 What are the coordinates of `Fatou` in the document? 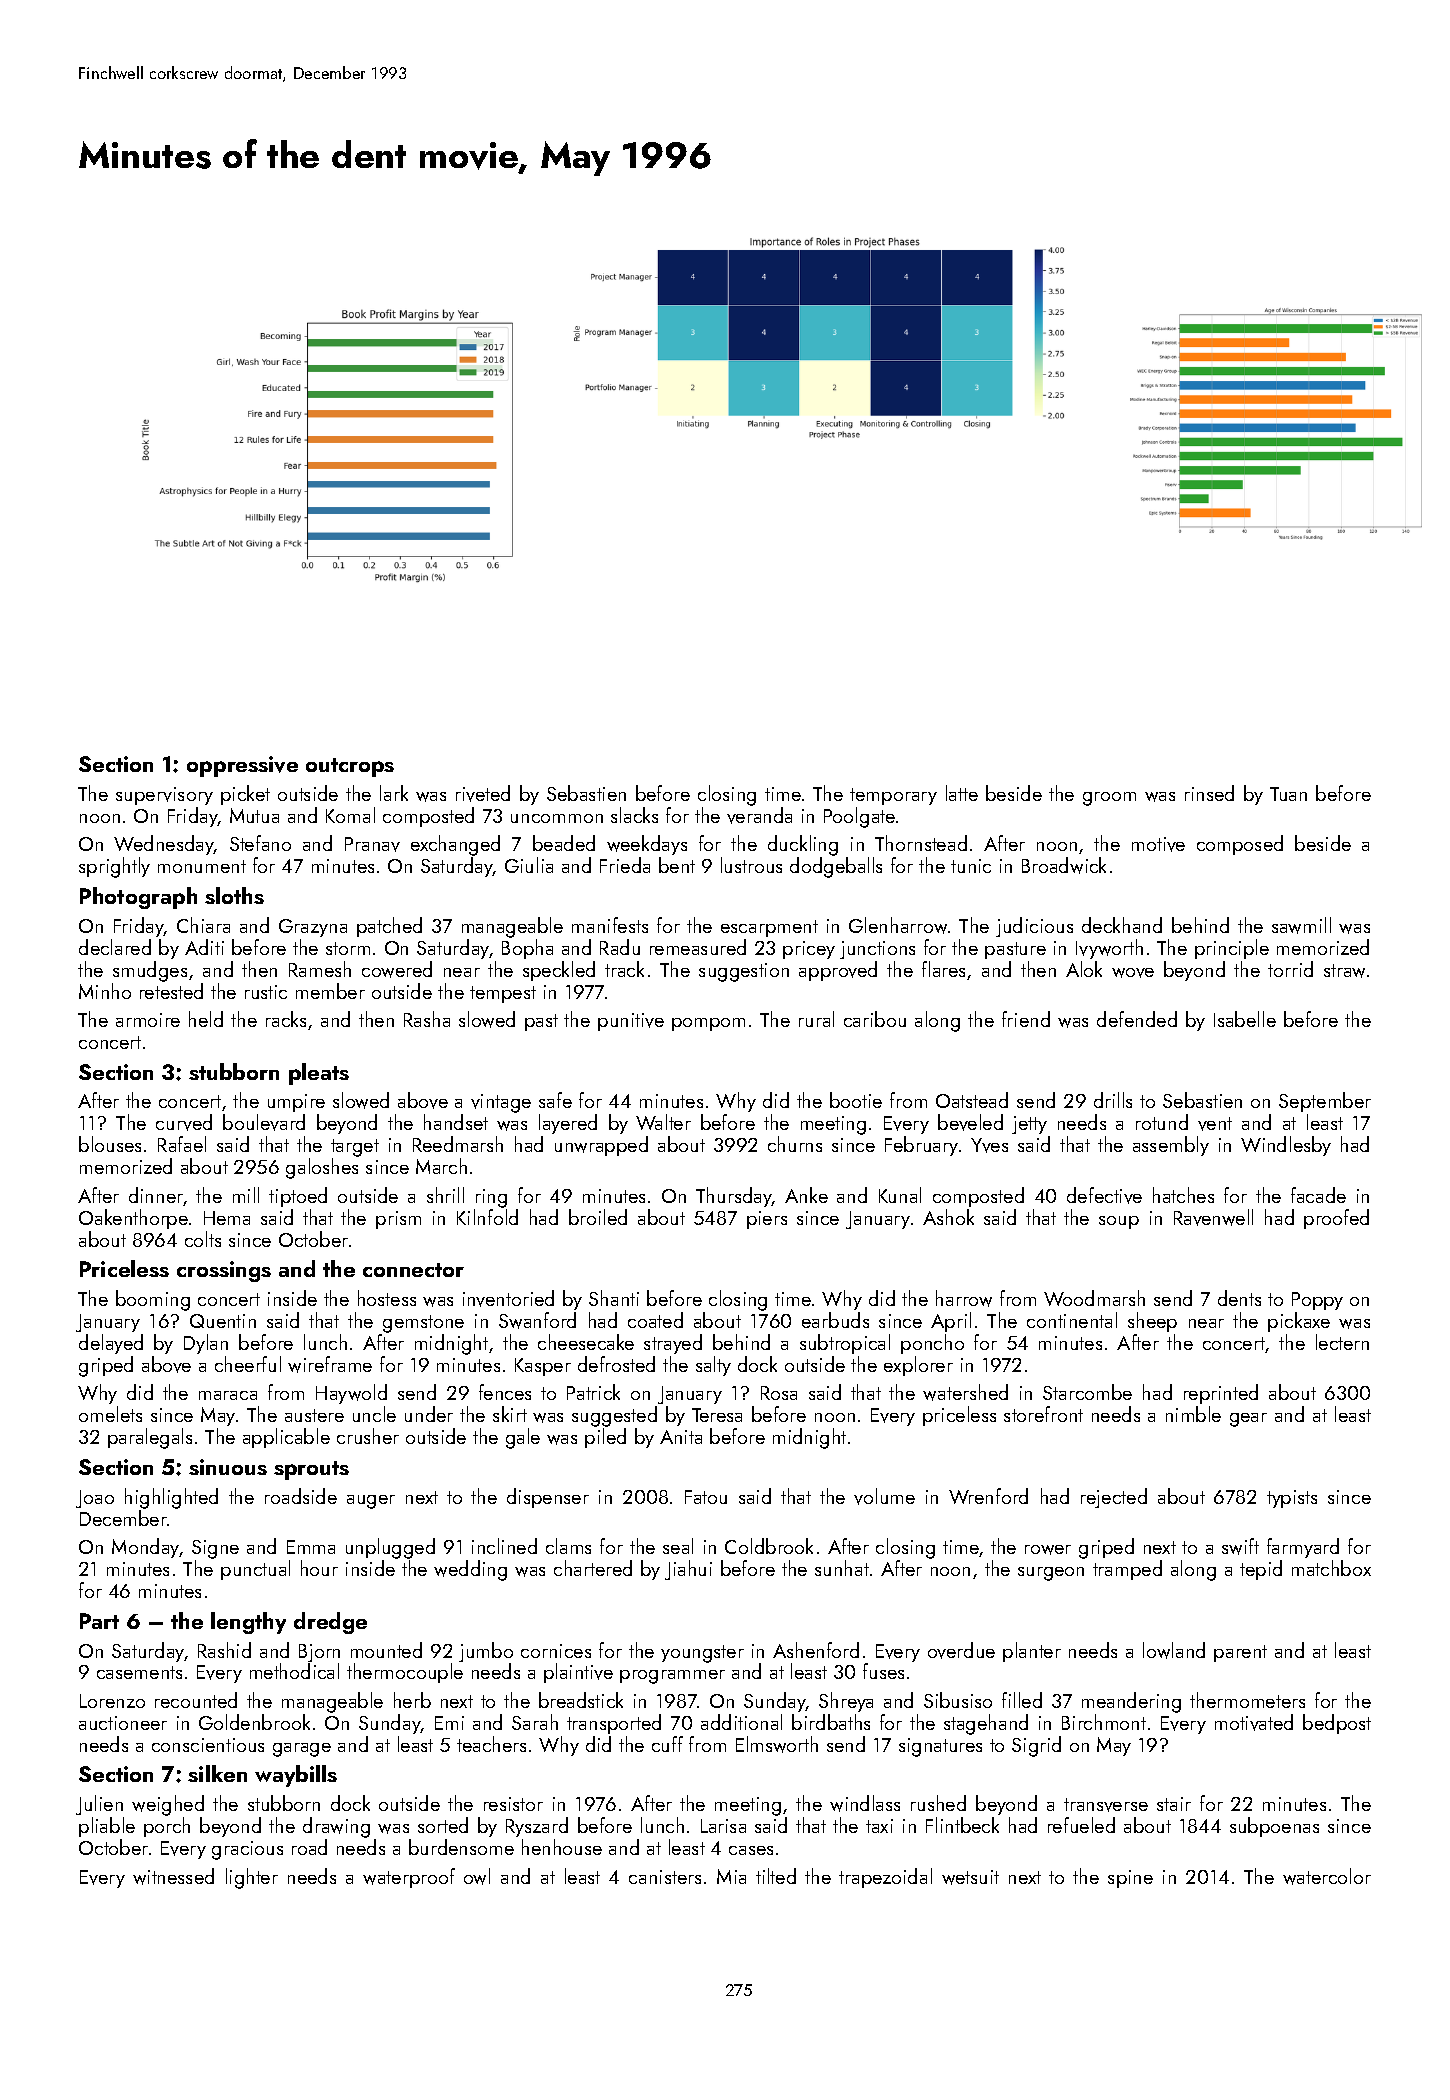 It's located at (706, 1497).
